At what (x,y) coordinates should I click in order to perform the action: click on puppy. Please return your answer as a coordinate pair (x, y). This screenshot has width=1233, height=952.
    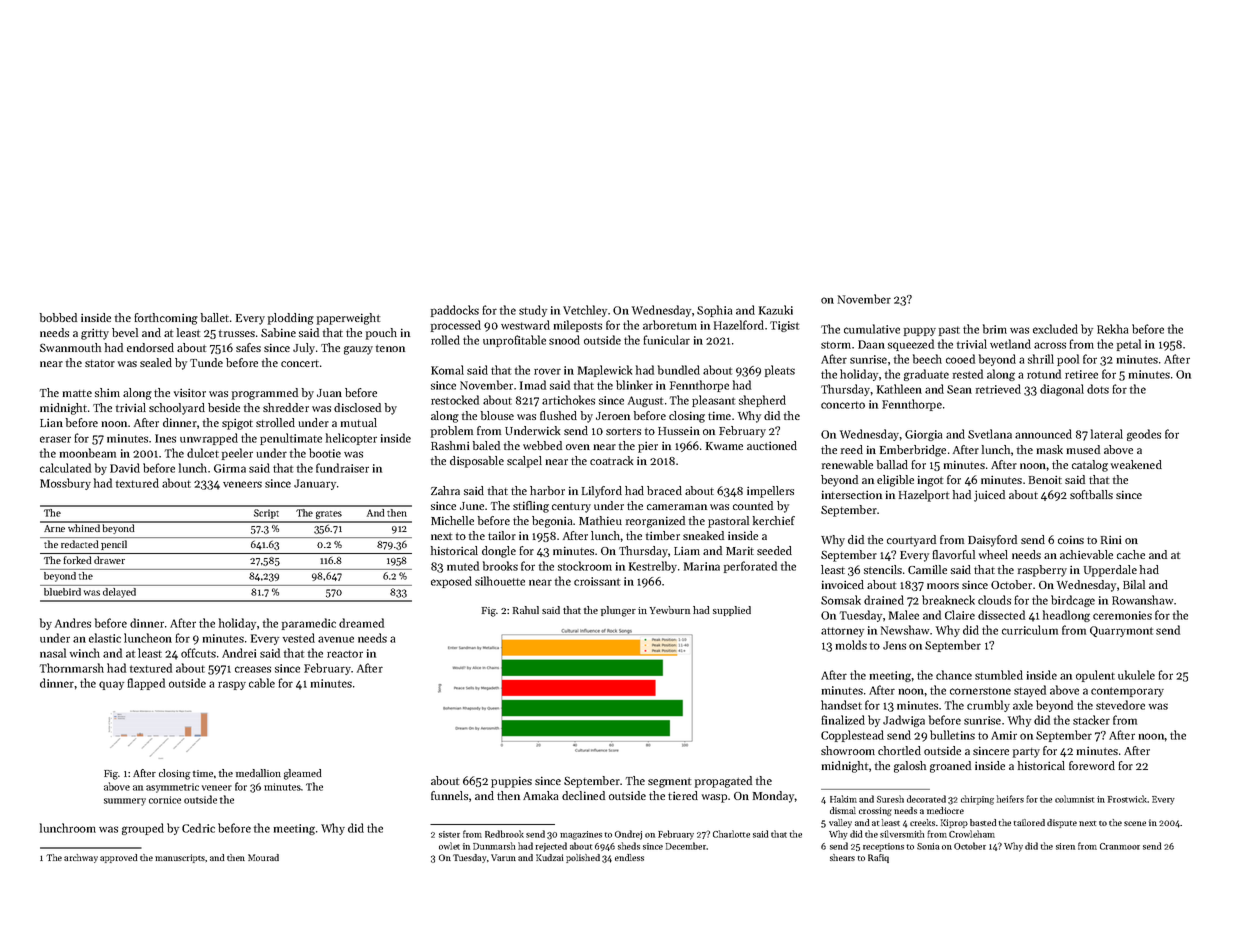
    Looking at the image, I should click on (920, 331).
